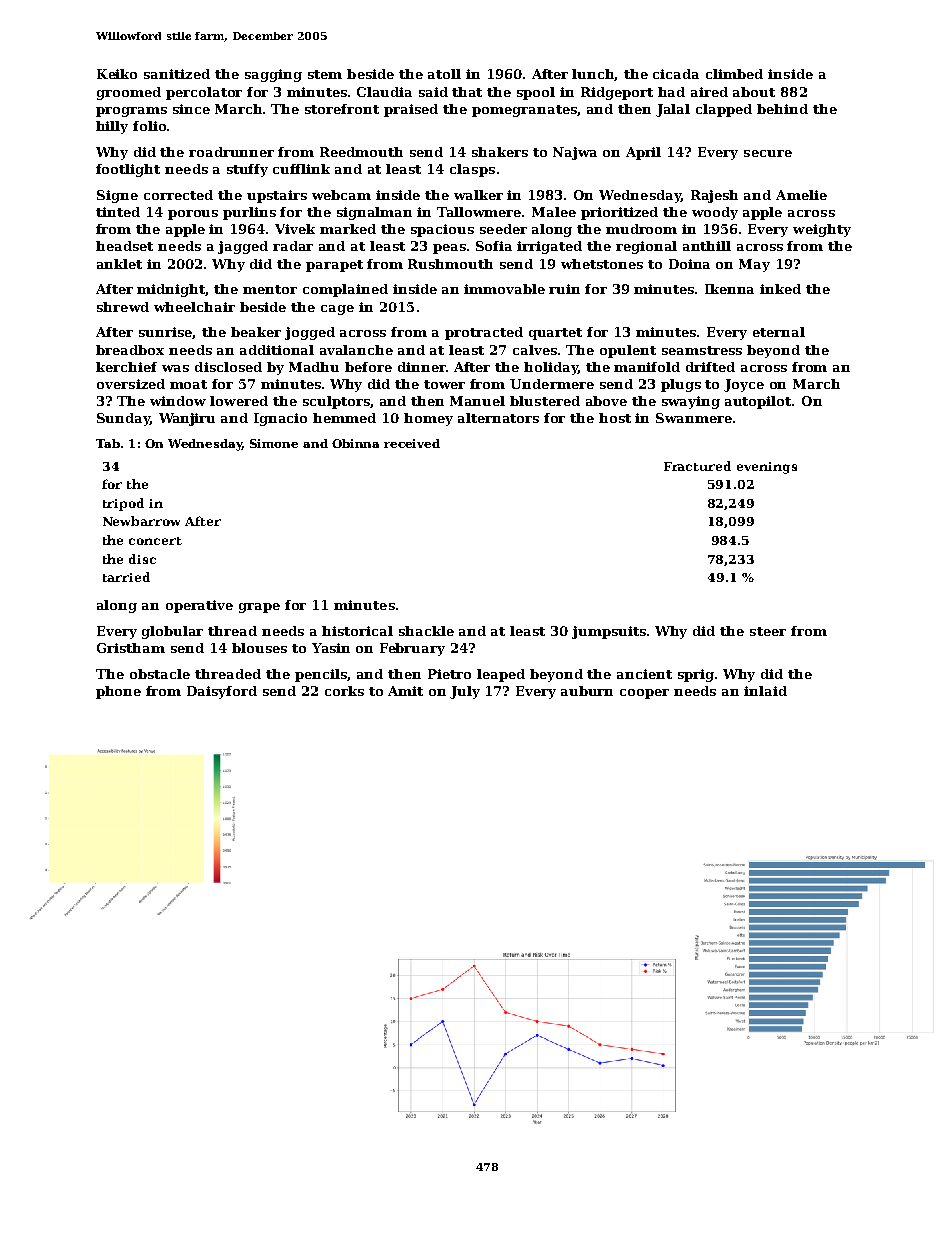  Describe the element at coordinates (108, 443) in the image. I see `Tab` at that location.
